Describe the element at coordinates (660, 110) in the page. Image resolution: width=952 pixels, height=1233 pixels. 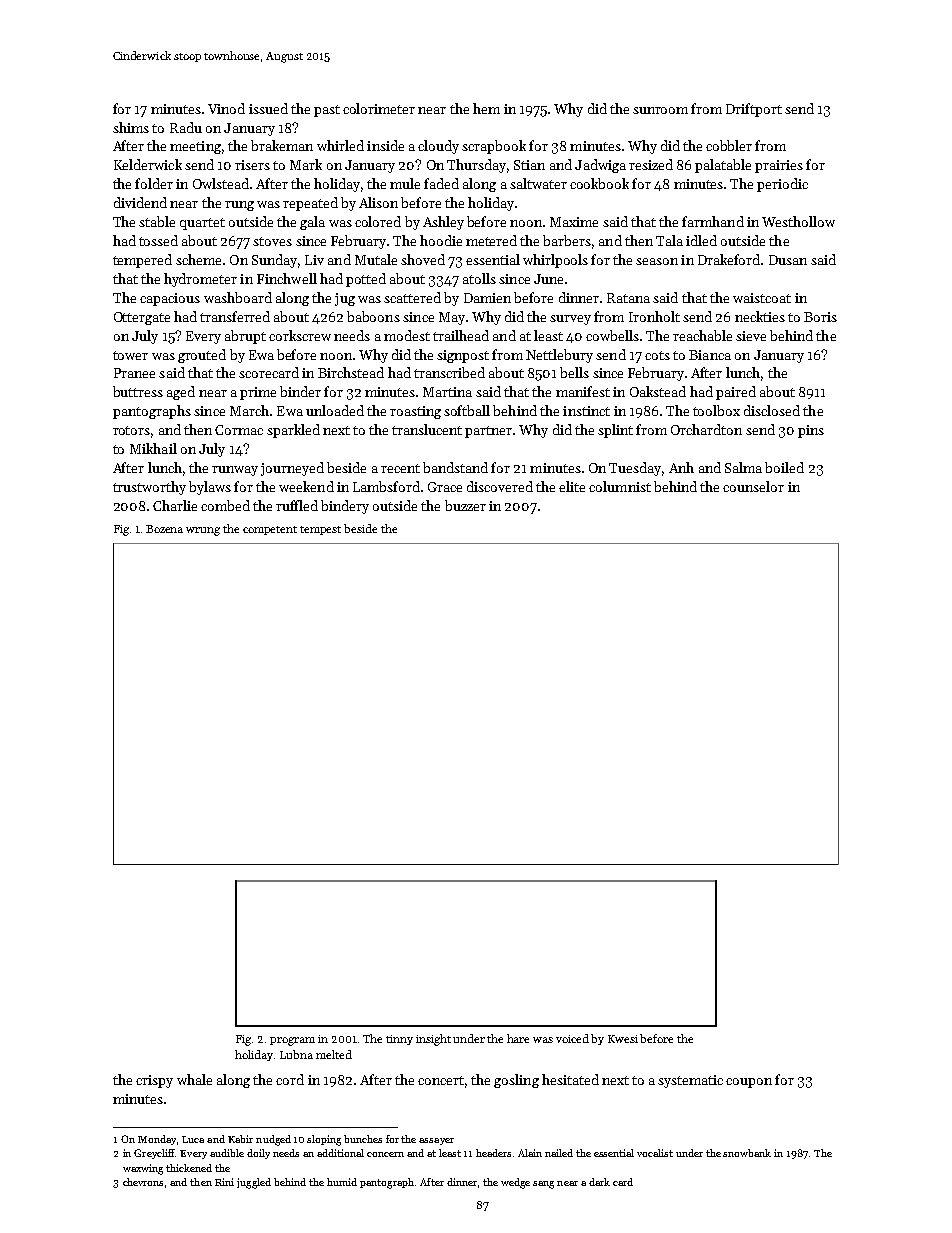
I see `sunroom` at that location.
